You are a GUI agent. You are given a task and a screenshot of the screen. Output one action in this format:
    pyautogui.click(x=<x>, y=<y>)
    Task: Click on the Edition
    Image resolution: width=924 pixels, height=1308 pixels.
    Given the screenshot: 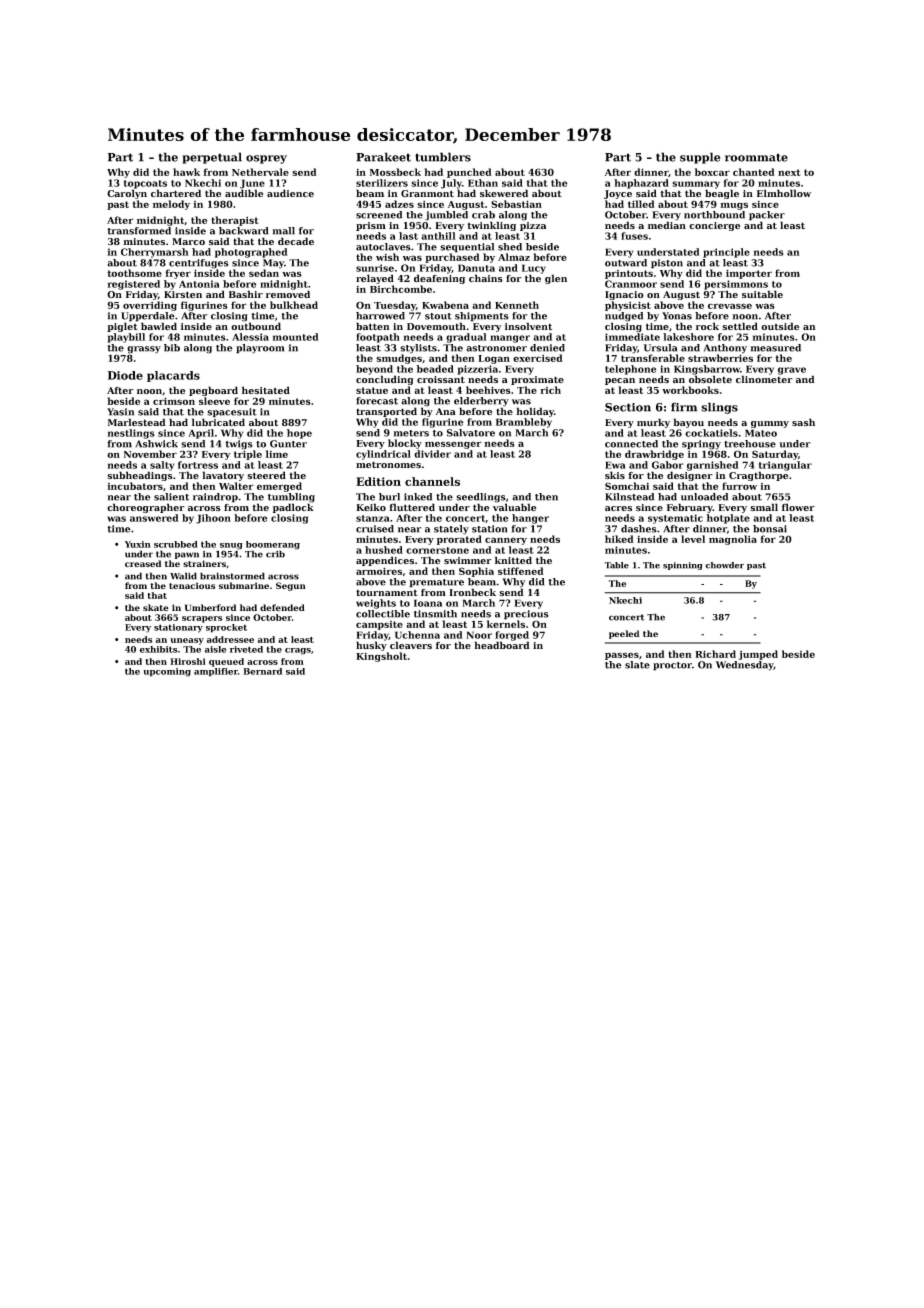 What is the action you would take?
    pyautogui.click(x=378, y=481)
